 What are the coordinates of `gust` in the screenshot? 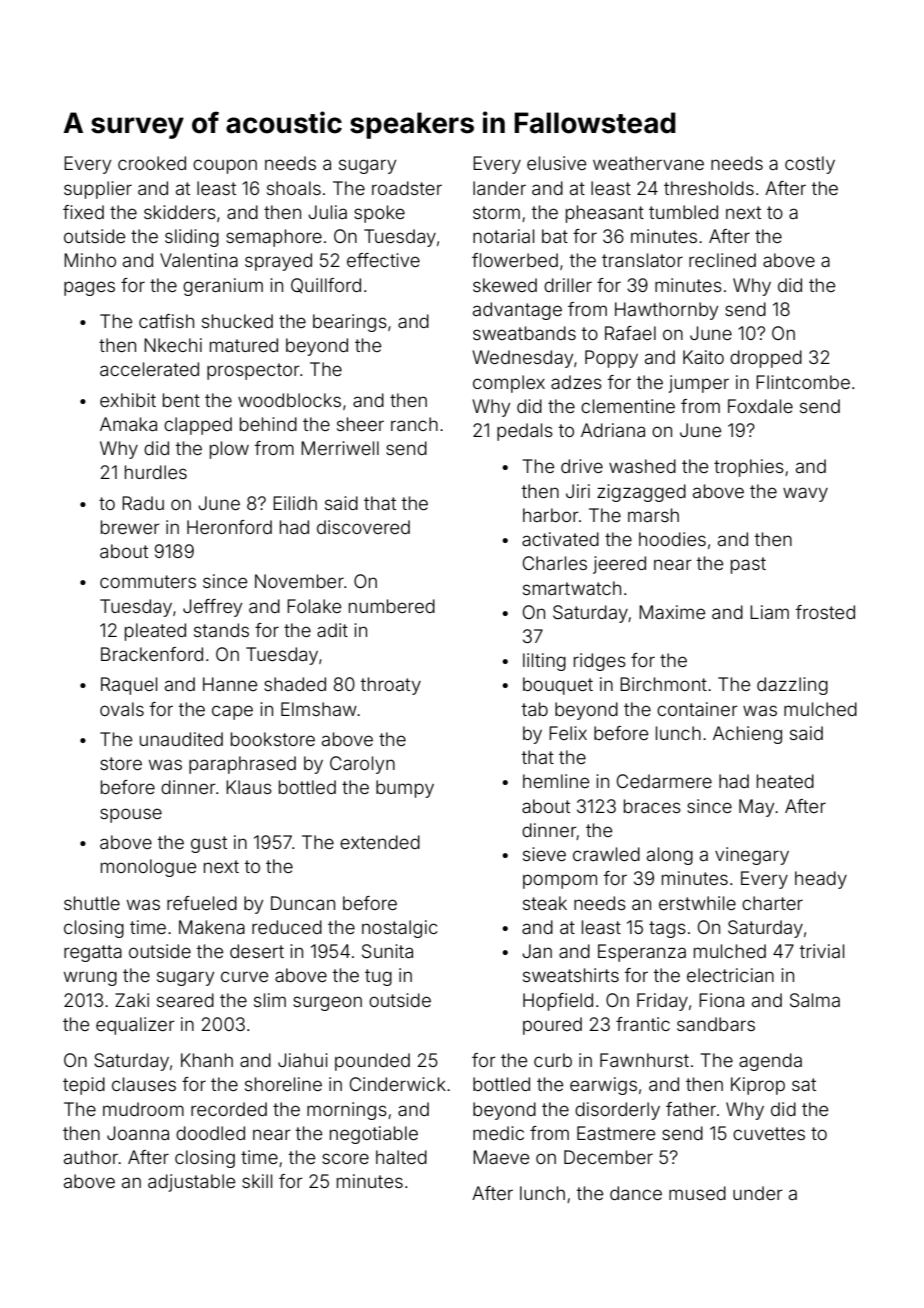 It's located at (209, 844).
